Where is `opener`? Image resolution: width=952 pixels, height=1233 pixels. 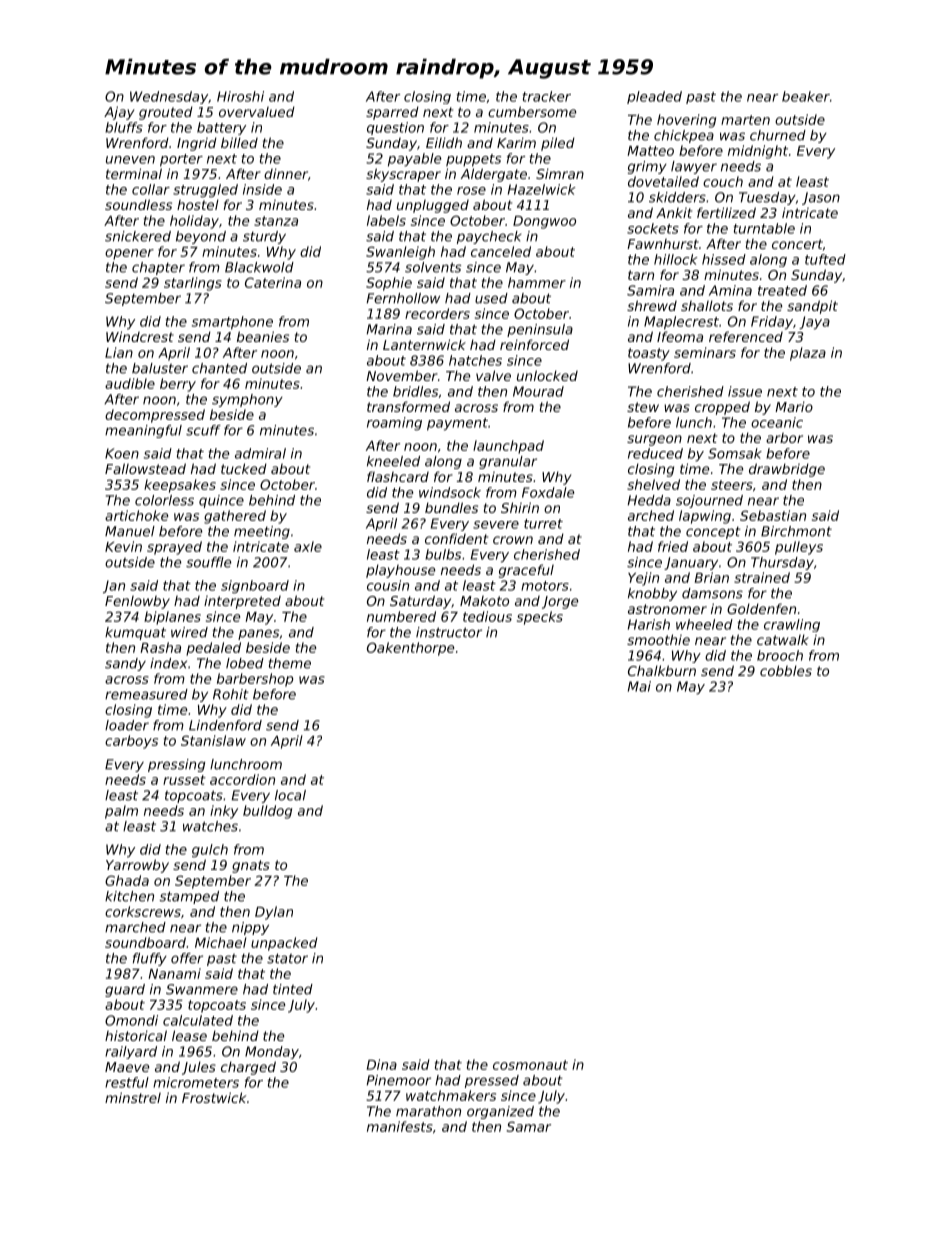
opener is located at coordinates (129, 254).
